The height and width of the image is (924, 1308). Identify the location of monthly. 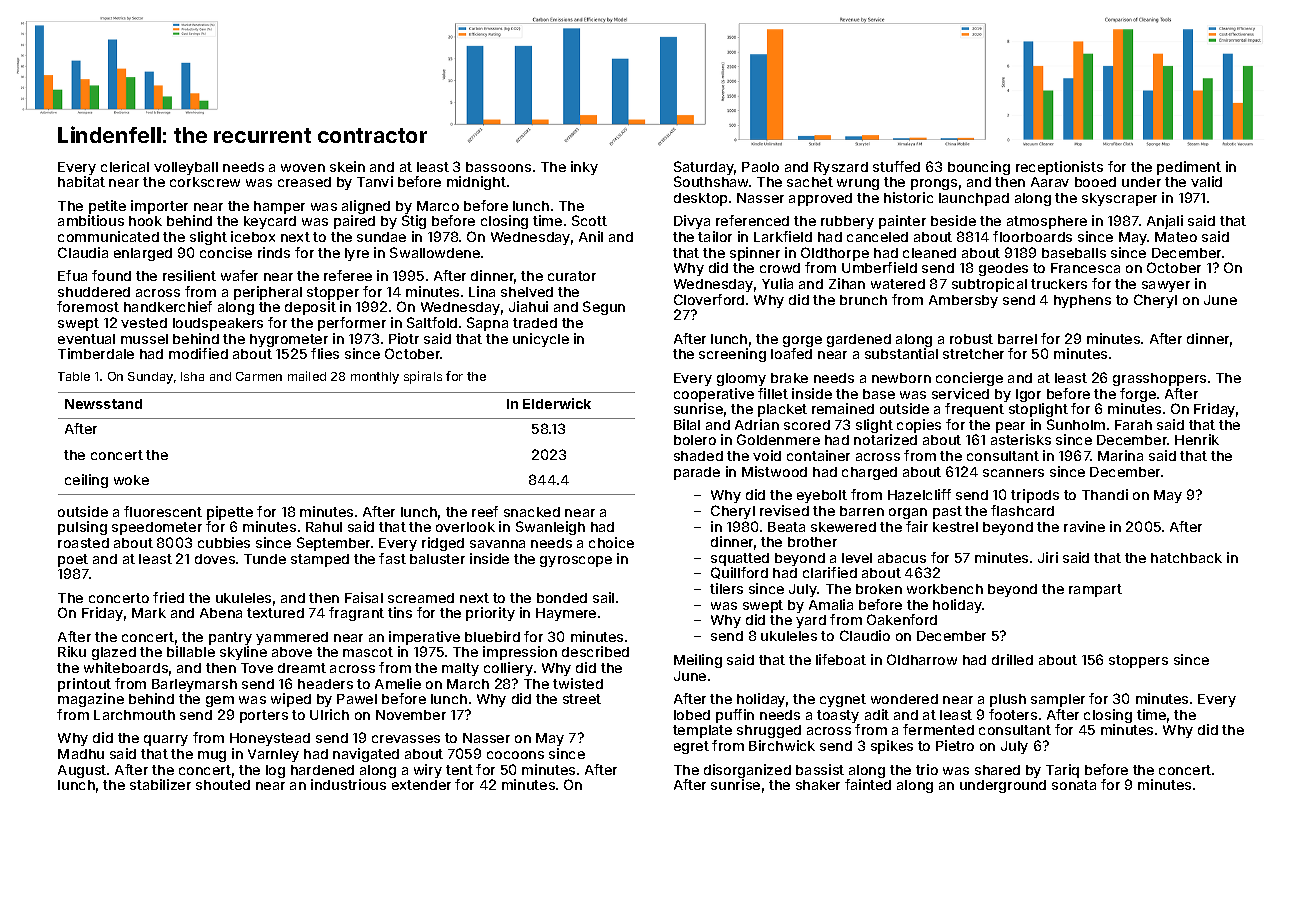
(375, 378).
